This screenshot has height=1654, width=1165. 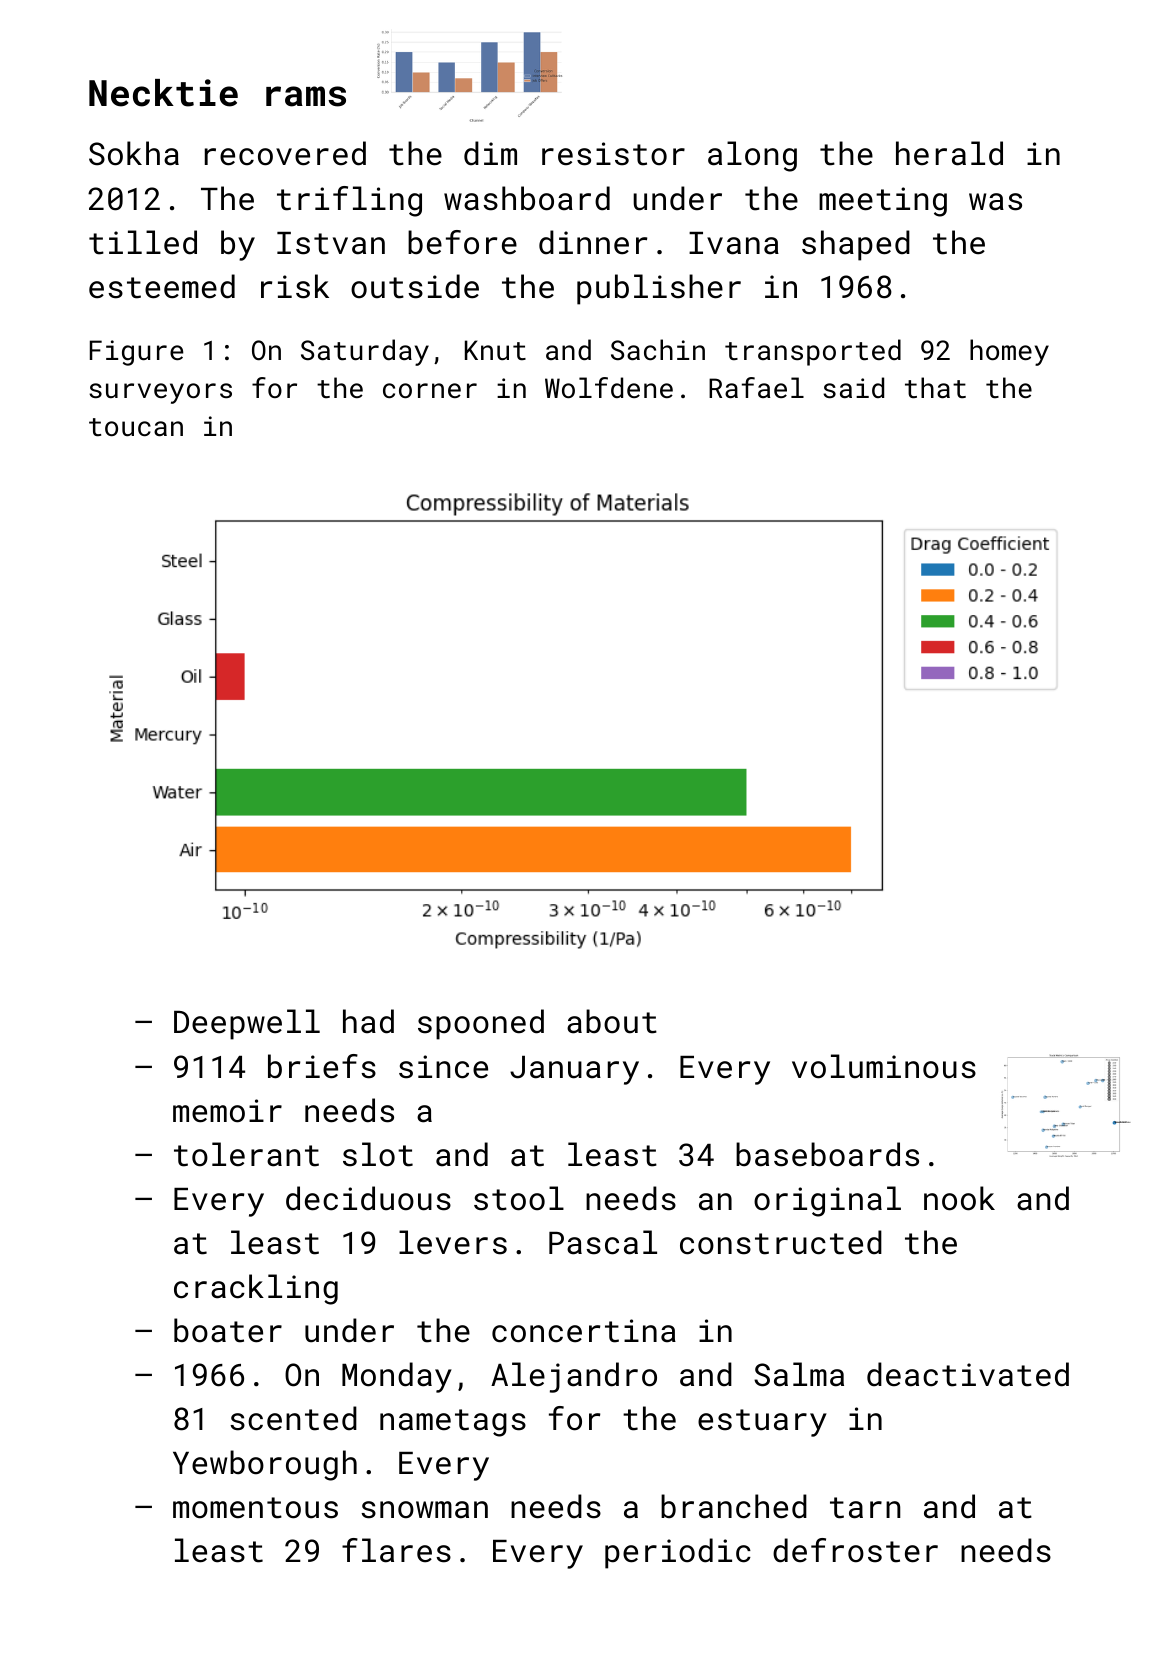 What do you see at coordinates (306, 96) in the screenshot?
I see `rams` at bounding box center [306, 96].
